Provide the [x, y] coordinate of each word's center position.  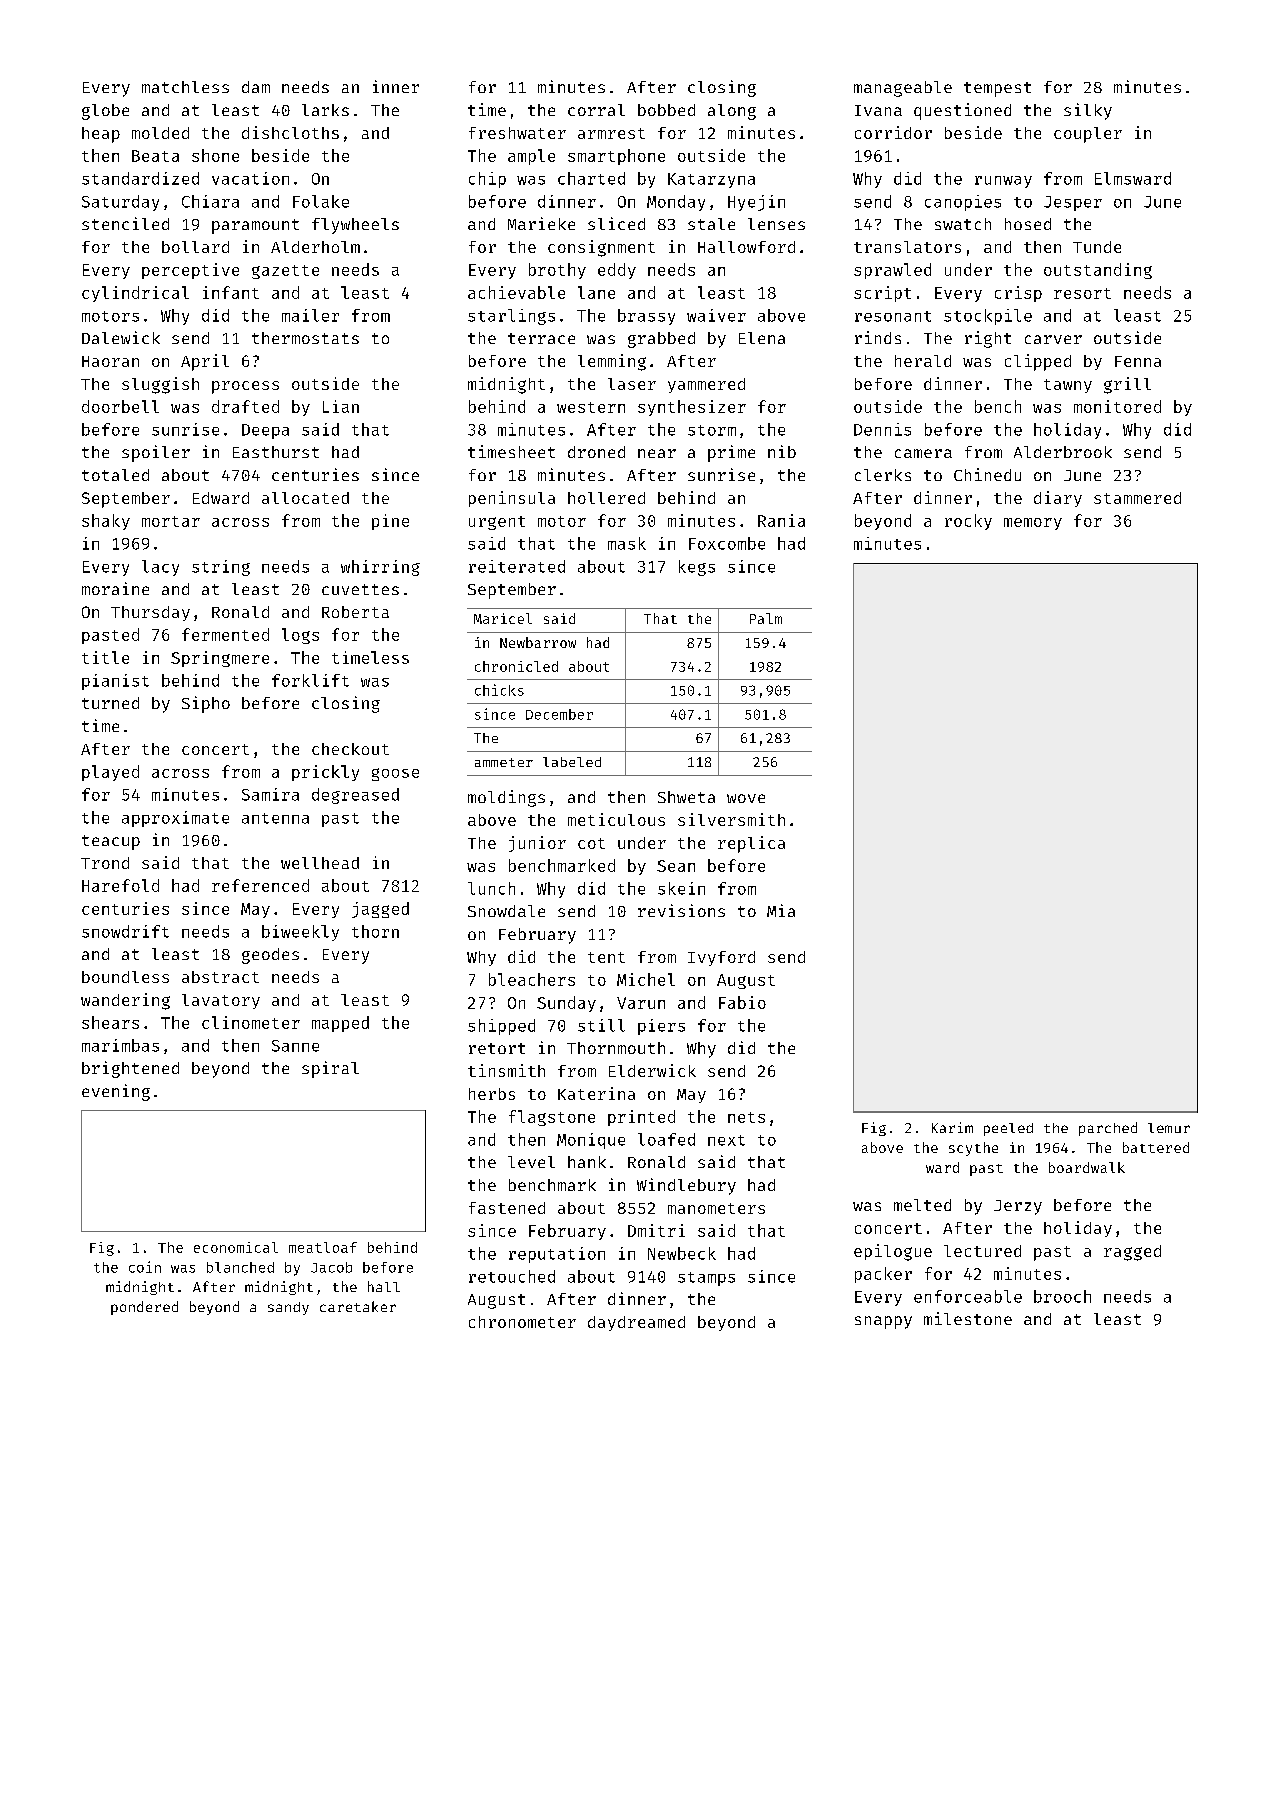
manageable [903, 89]
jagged [380, 910]
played [110, 773]
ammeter [504, 762]
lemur [1169, 1128]
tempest [997, 89]
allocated [305, 498]
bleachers [532, 979]
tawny [1068, 386]
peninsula [512, 499]
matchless [185, 87]
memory [1033, 524]
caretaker [358, 1306]
